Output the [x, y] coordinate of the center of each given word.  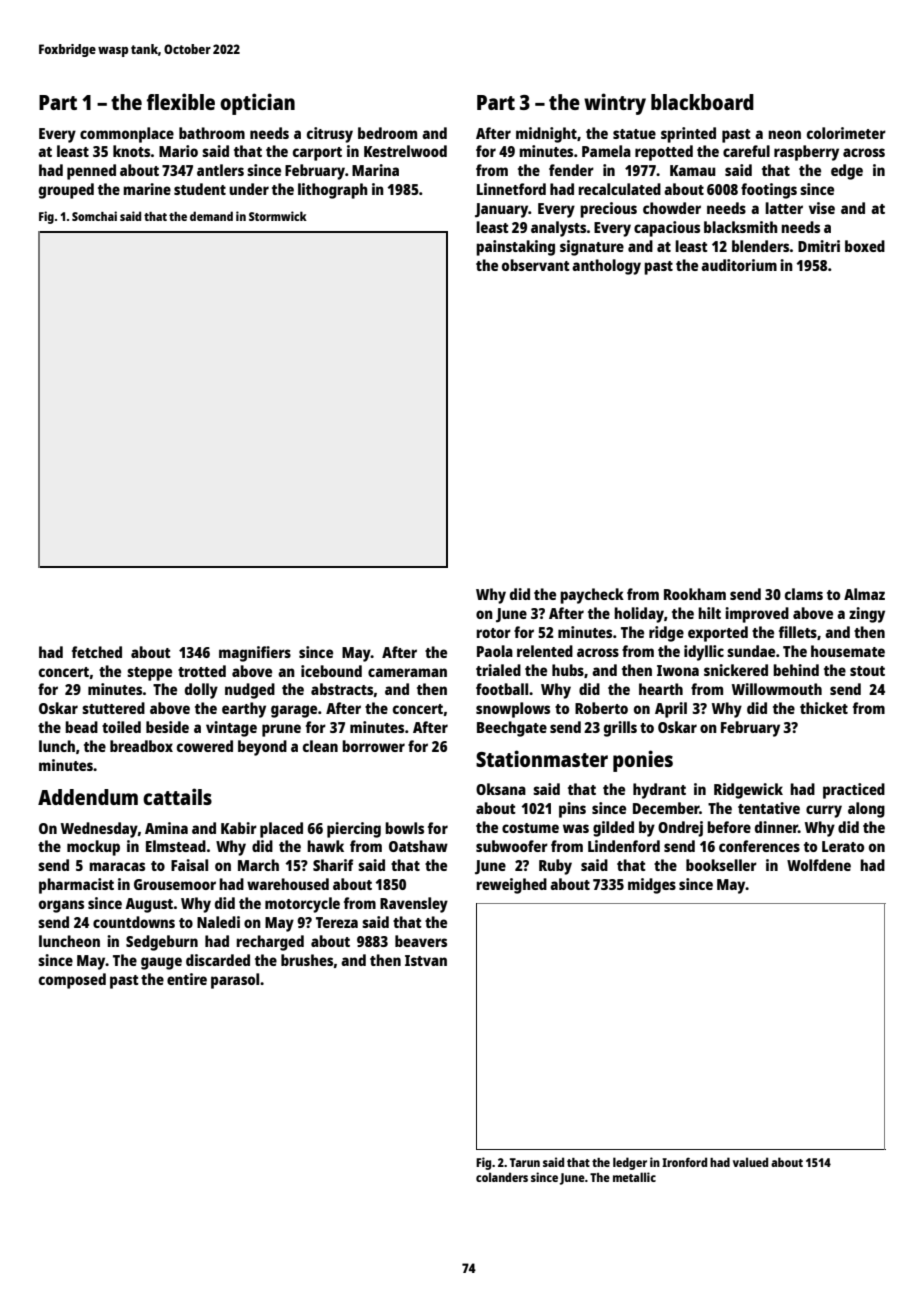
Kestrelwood [405, 151]
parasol [235, 981]
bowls [404, 828]
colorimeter [846, 133]
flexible [181, 101]
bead [81, 727]
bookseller [721, 865]
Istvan [426, 960]
